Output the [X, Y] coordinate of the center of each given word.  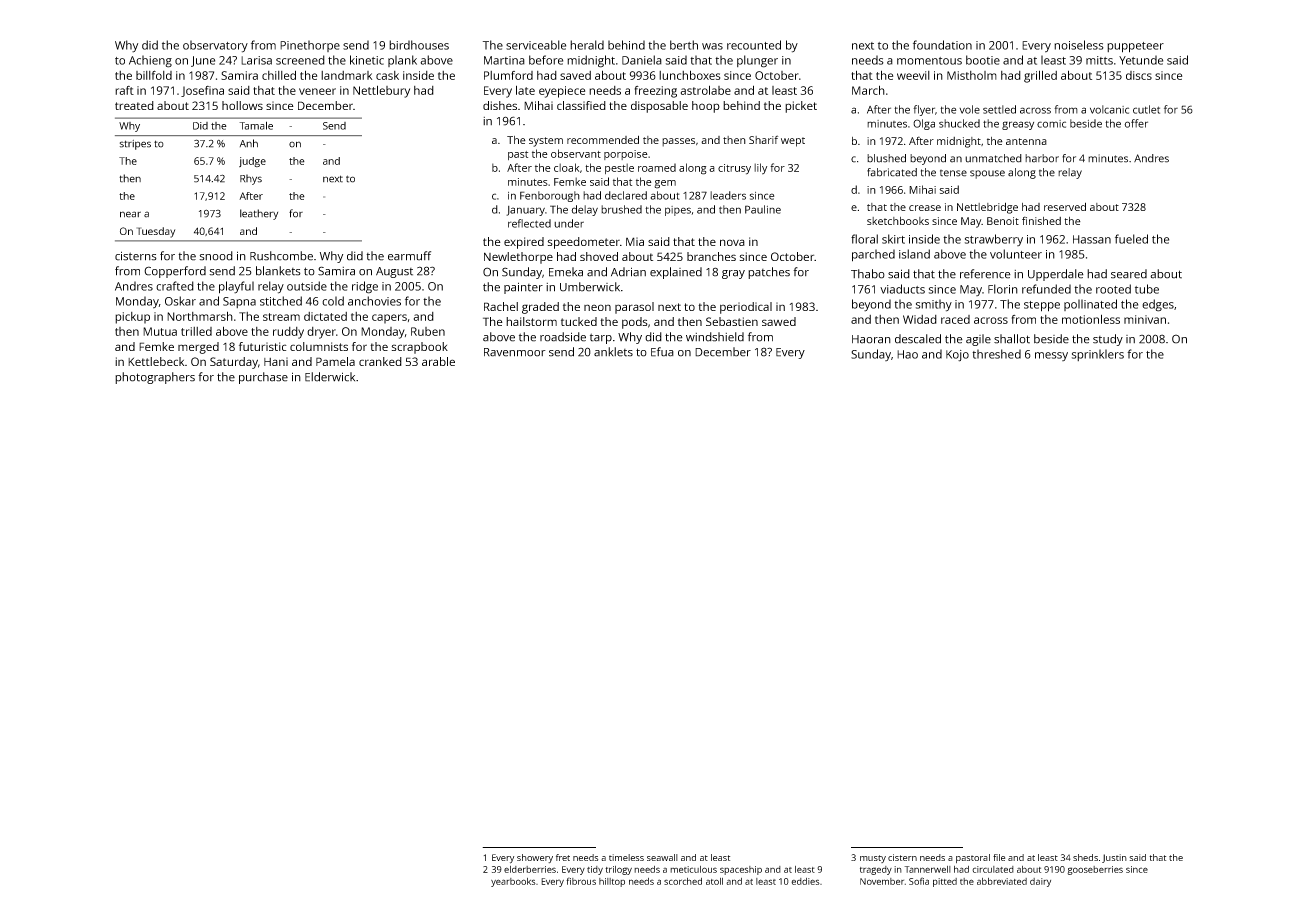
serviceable [536, 45]
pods [635, 323]
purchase [263, 378]
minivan [1145, 319]
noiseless [1079, 45]
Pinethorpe [310, 46]
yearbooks [513, 882]
